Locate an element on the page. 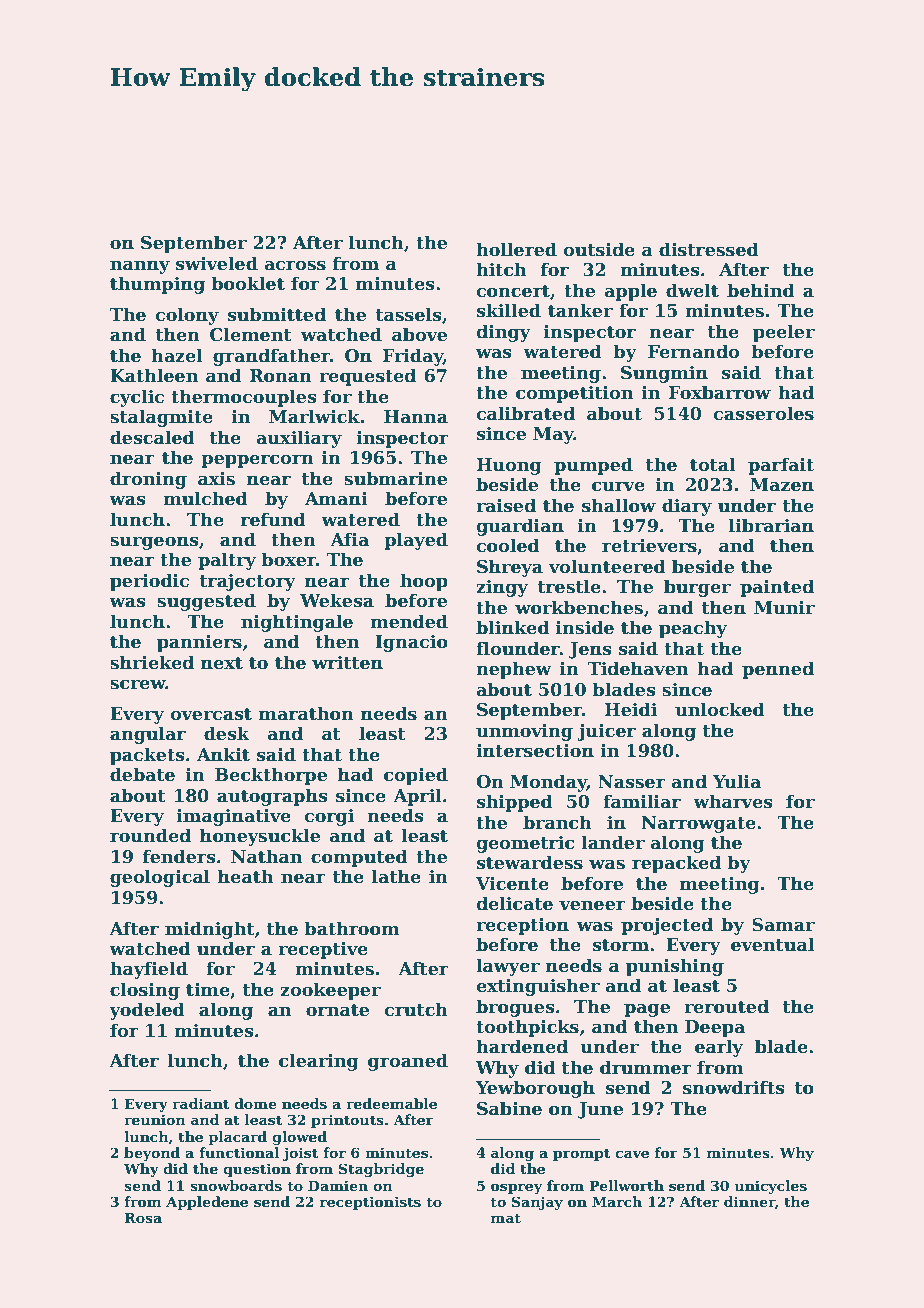 The height and width of the page is (1308, 924). Rosa is located at coordinates (143, 1217).
